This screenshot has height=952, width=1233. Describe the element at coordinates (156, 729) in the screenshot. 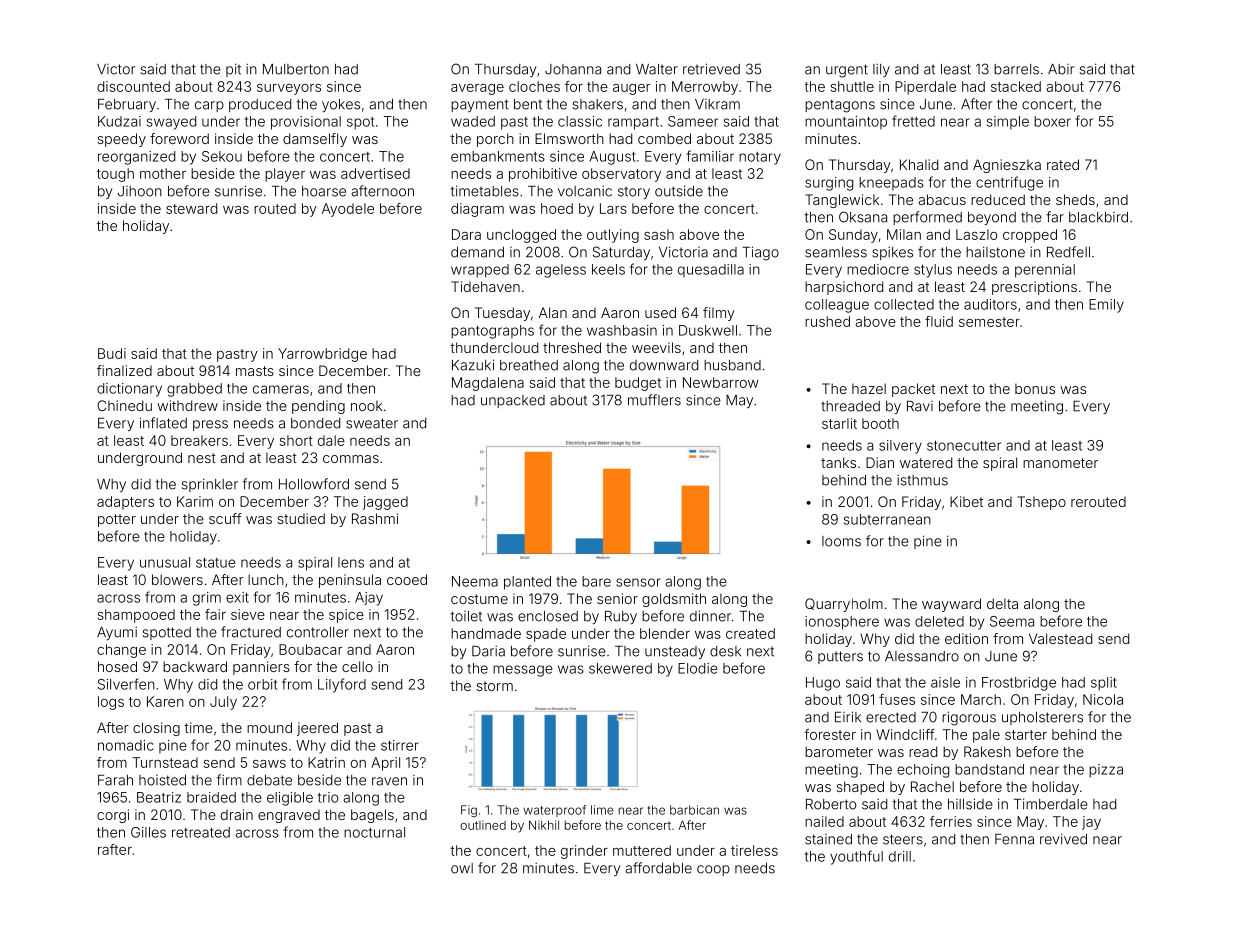

I see `closing` at that location.
